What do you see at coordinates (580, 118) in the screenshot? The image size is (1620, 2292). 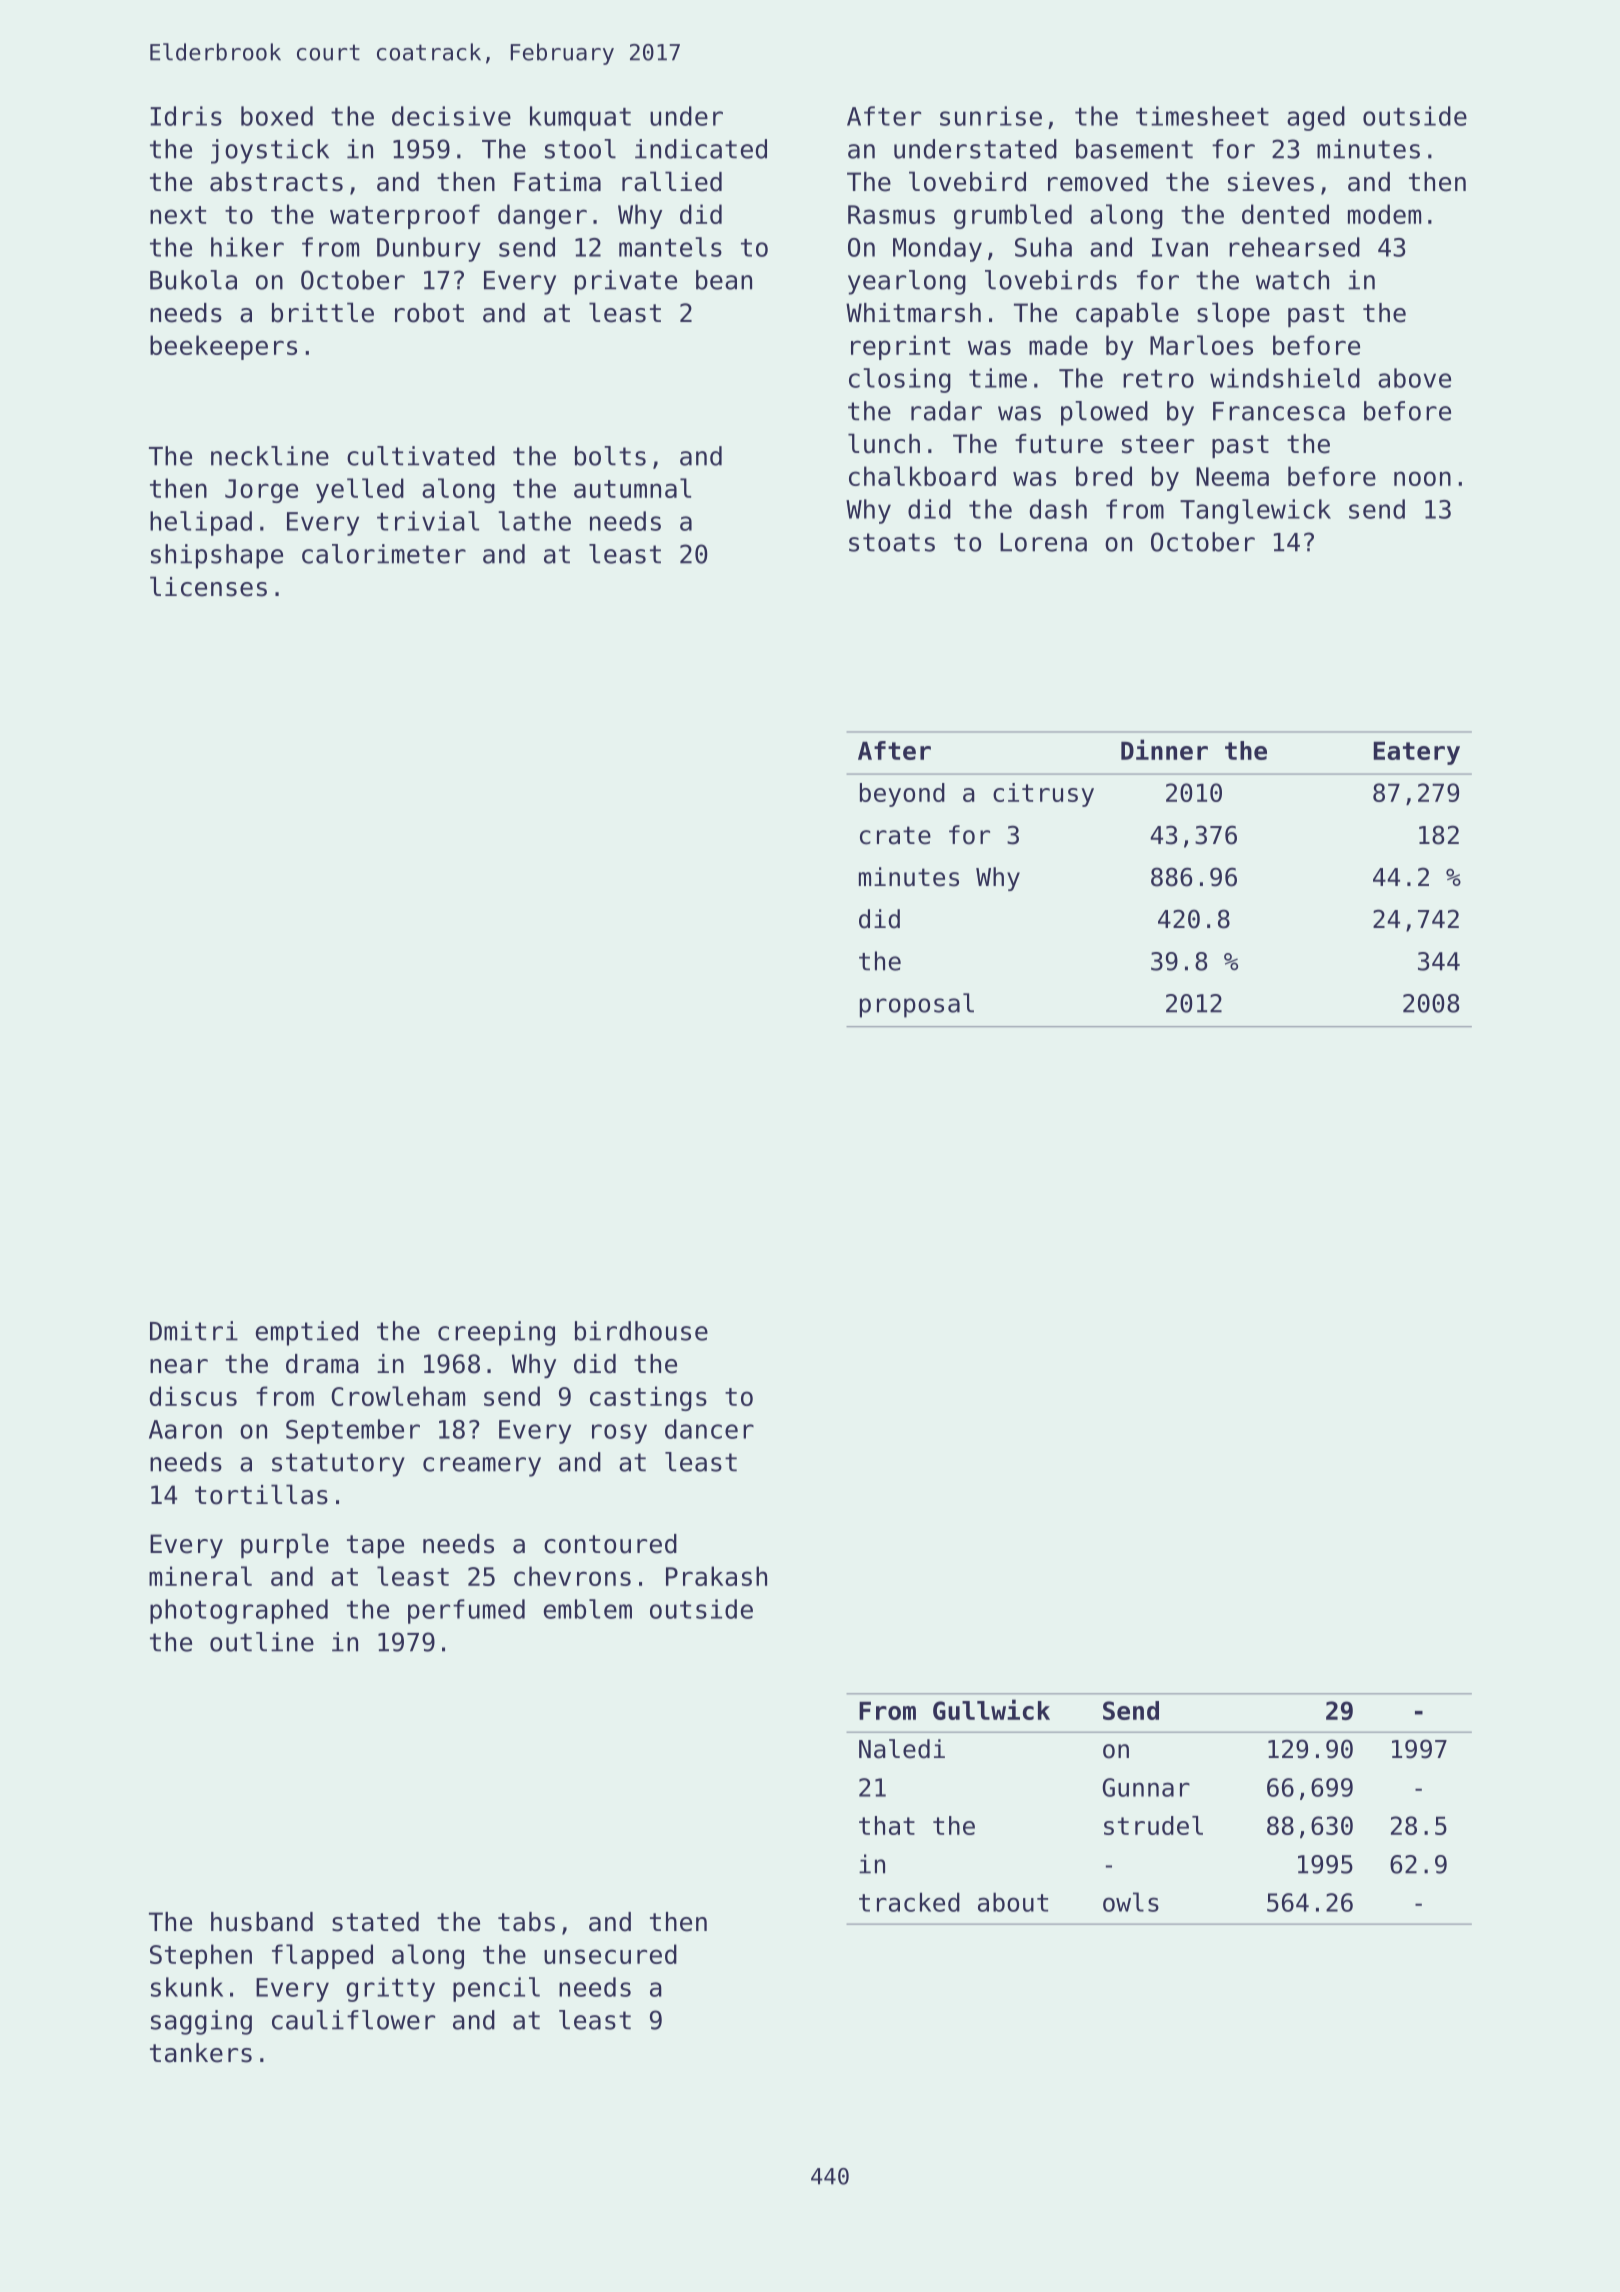 I see `kumquat` at bounding box center [580, 118].
